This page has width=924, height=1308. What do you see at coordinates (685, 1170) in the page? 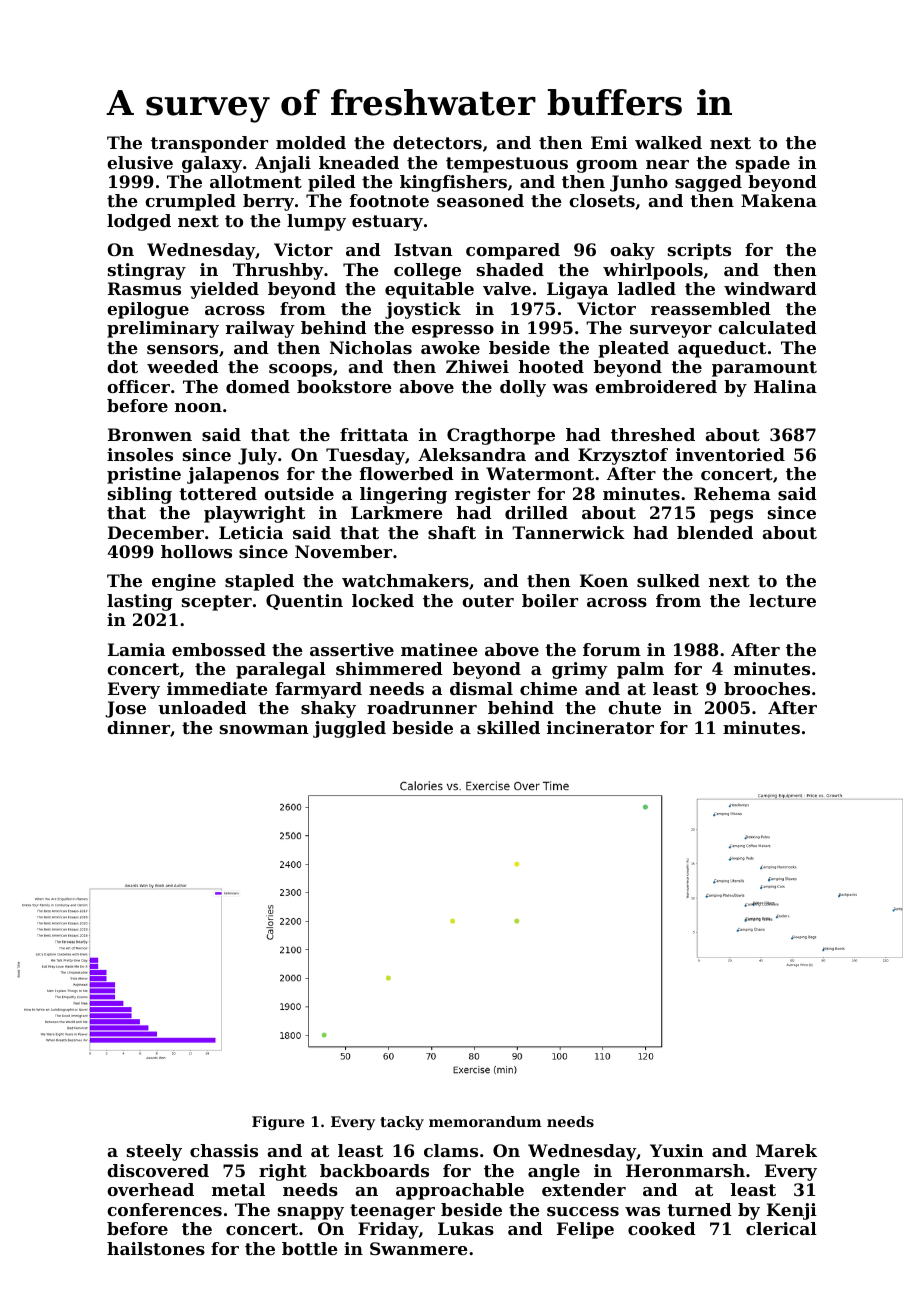
I see `Heronmarsh` at bounding box center [685, 1170].
